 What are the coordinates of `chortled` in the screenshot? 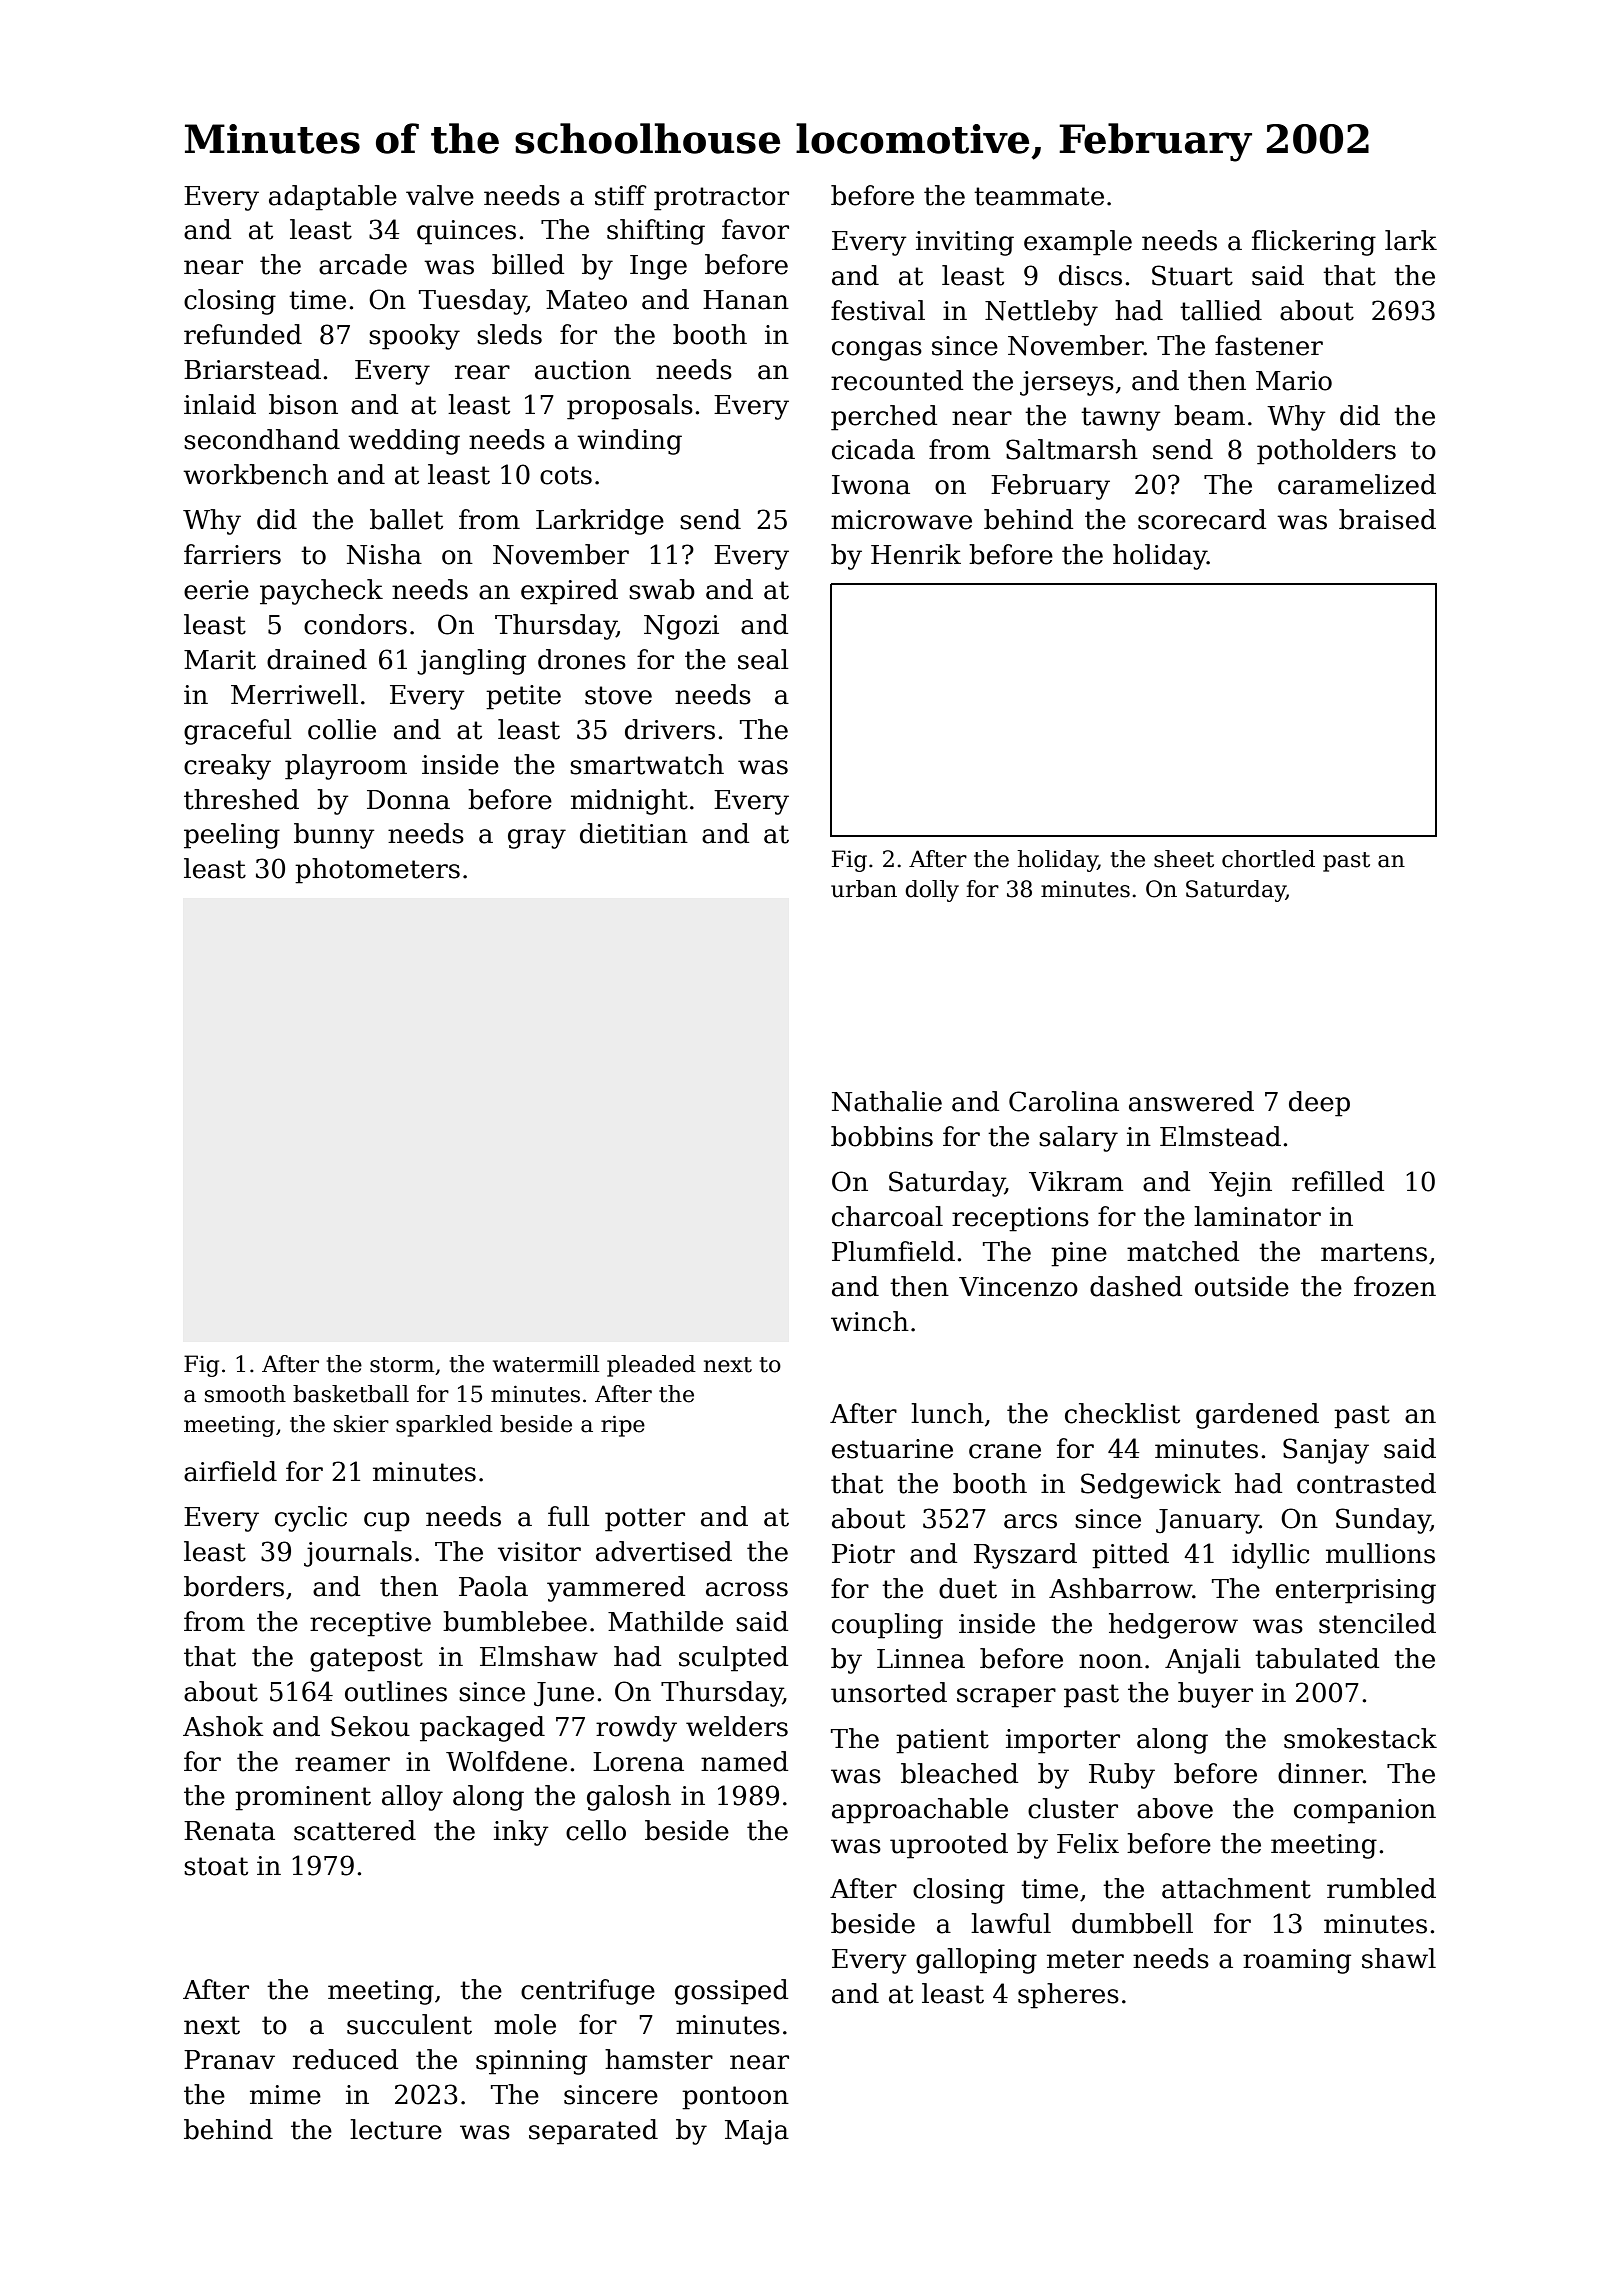 It's located at (1268, 859).
